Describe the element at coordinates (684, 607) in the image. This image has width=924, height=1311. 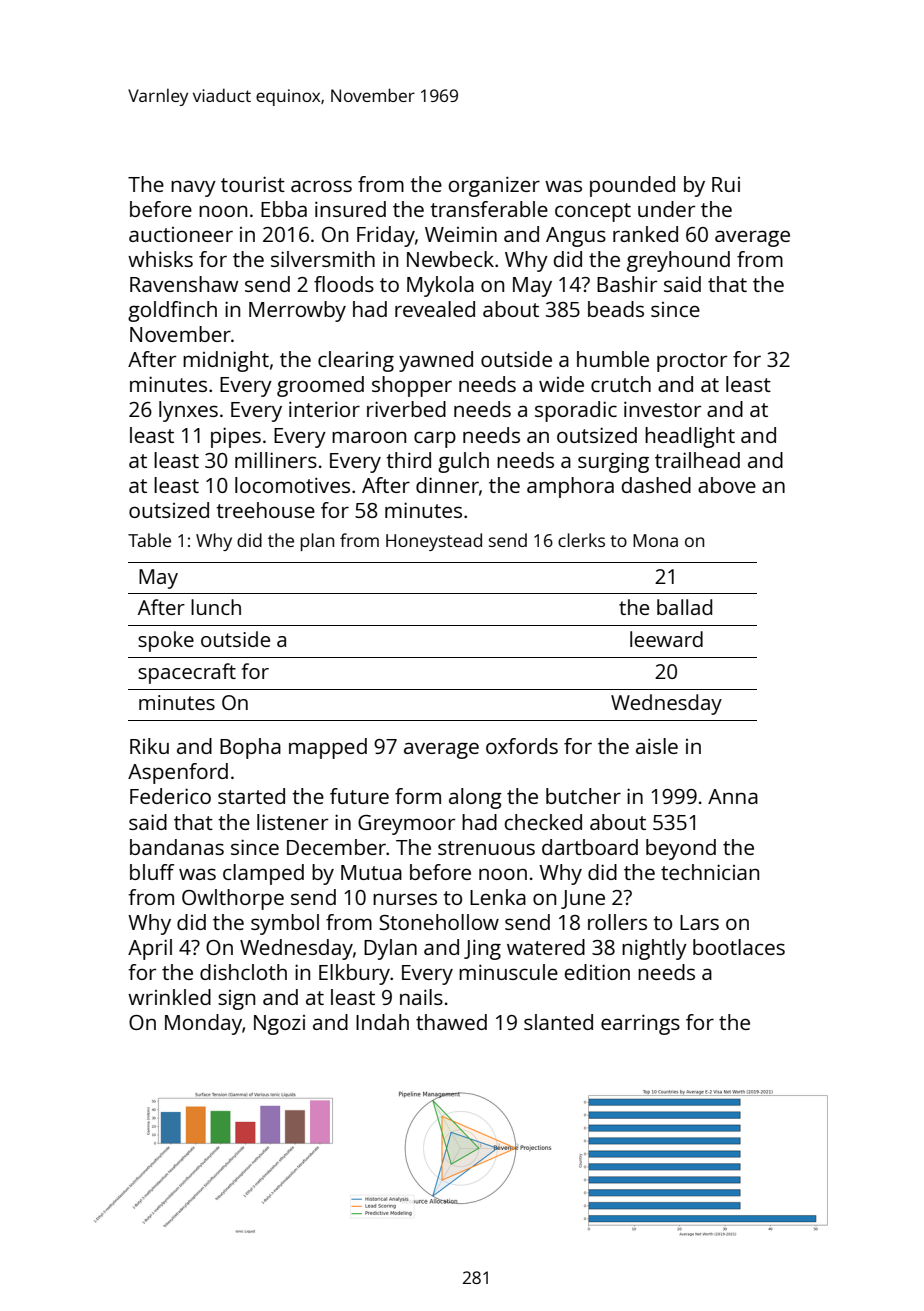
I see `ballad` at that location.
